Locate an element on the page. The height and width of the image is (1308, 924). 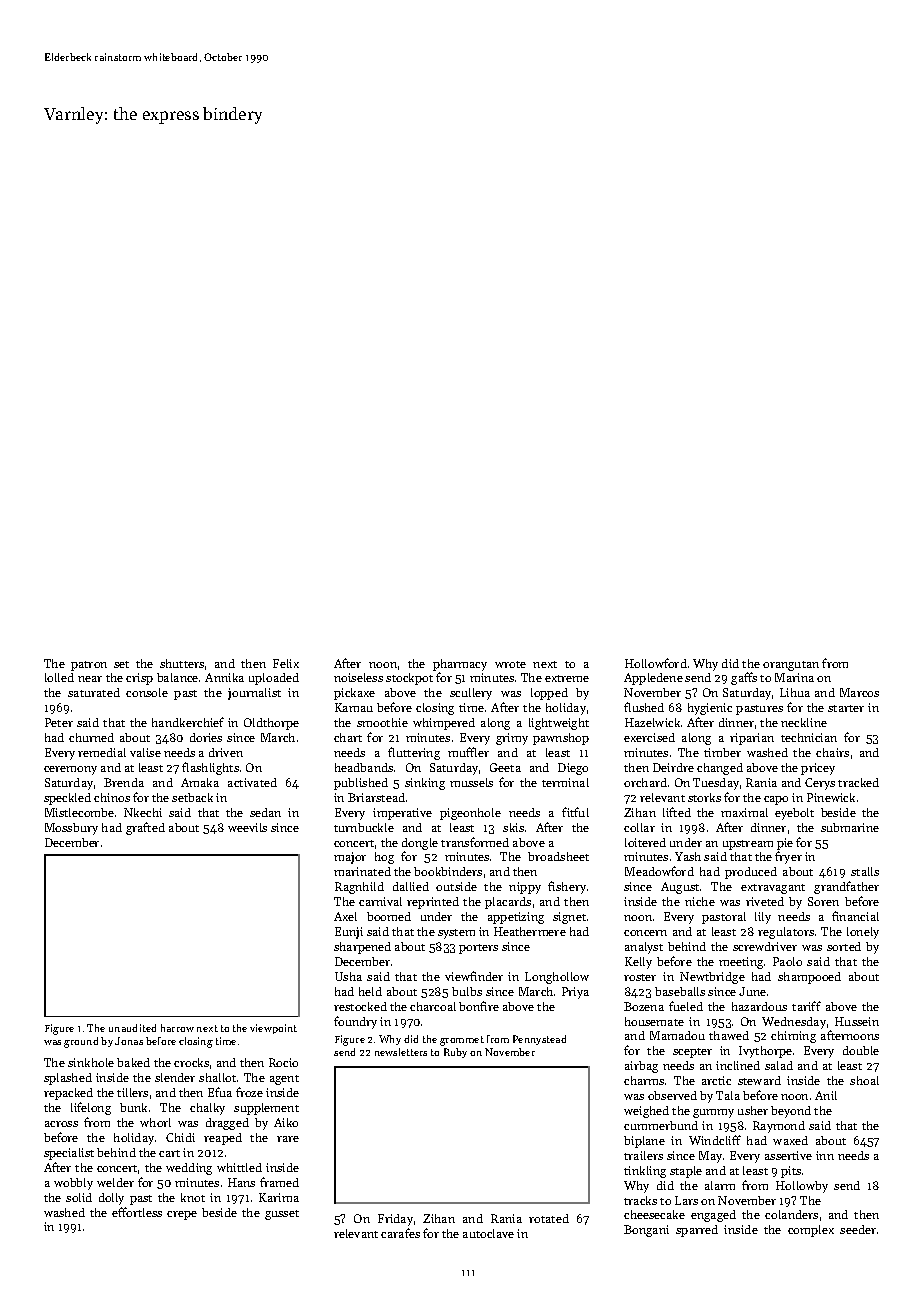
whittled is located at coordinates (239, 1167).
